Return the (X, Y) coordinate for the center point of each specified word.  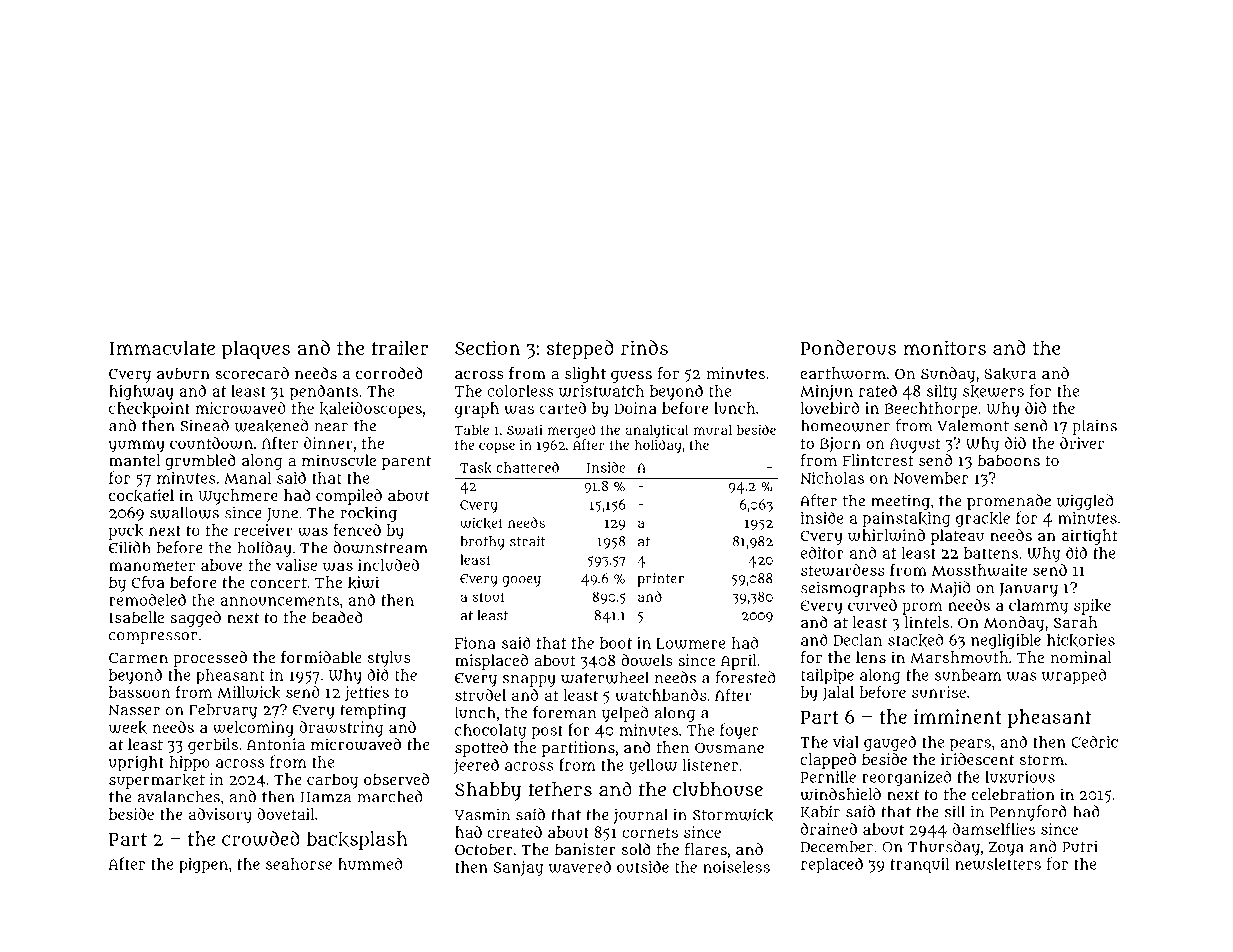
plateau (957, 537)
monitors (944, 347)
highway (141, 392)
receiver (263, 530)
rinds (644, 347)
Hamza (325, 797)
